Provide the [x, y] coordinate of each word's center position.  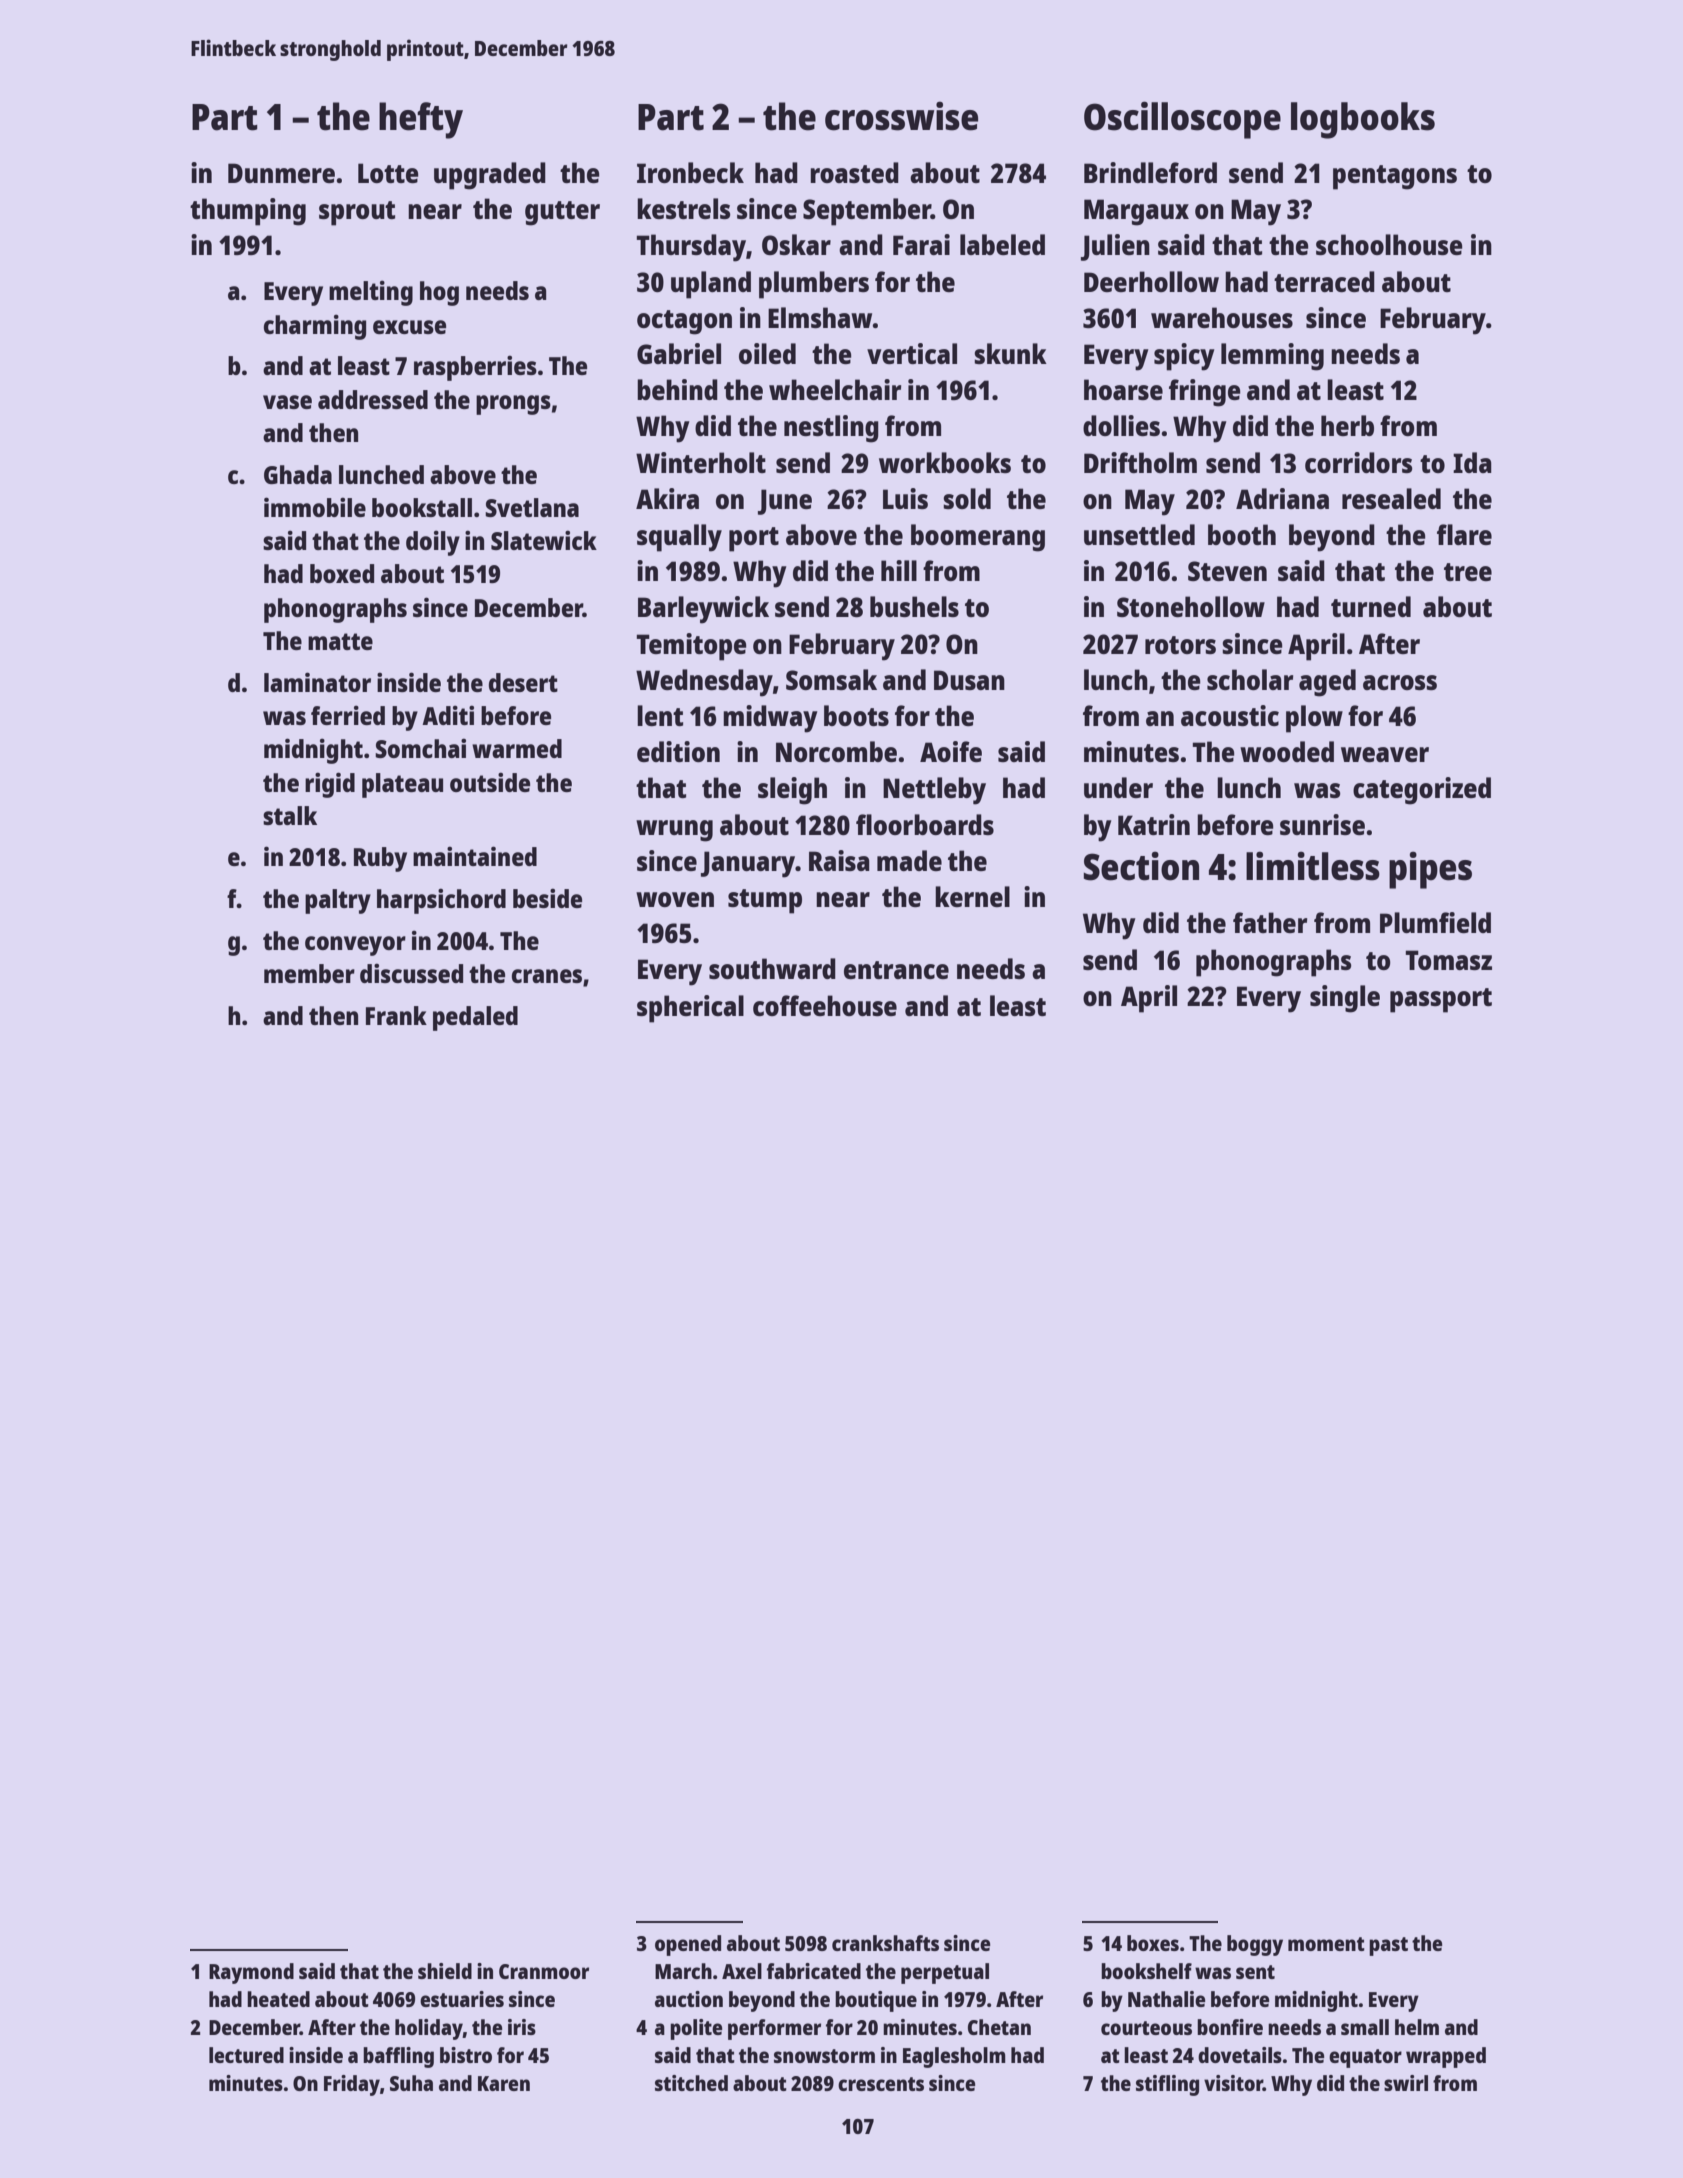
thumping [248, 212]
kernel [972, 896]
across [1400, 682]
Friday [352, 2085]
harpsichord [441, 901]
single [1345, 999]
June [785, 502]
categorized [1422, 791]
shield [445, 1971]
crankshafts [885, 1943]
